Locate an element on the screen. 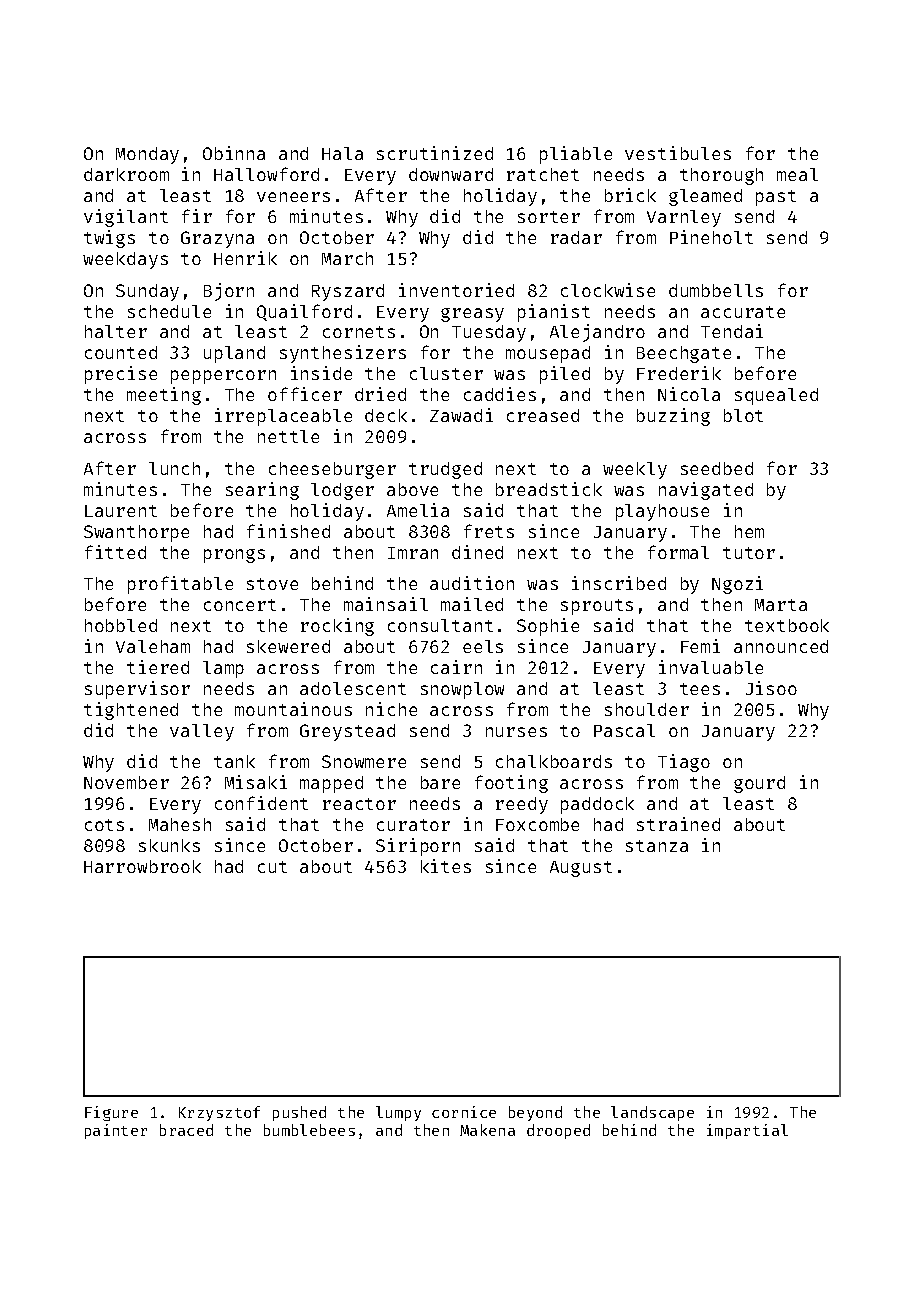 This screenshot has width=924, height=1314. seedbed is located at coordinates (717, 468).
